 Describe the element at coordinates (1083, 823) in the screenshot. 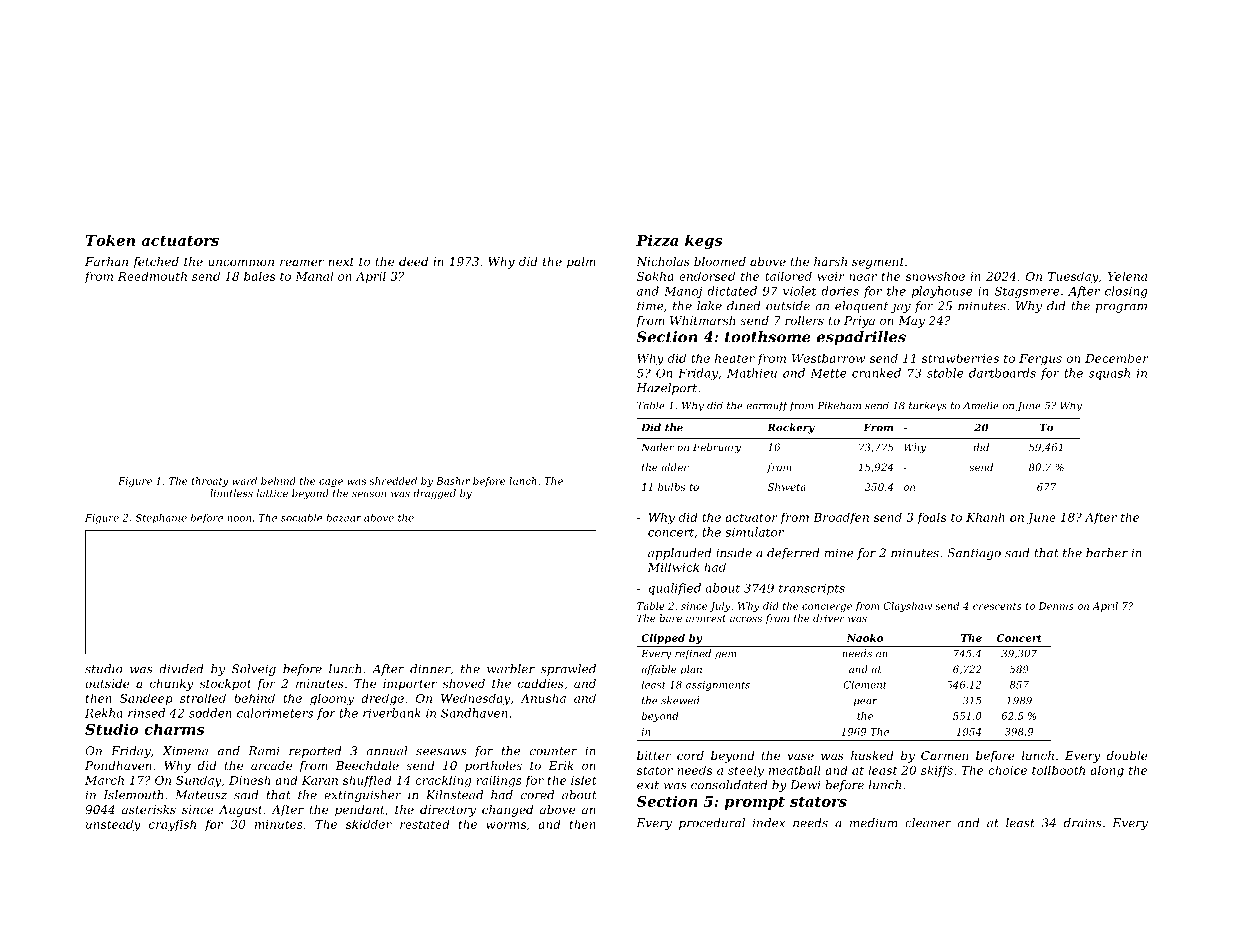

I see `drains` at that location.
